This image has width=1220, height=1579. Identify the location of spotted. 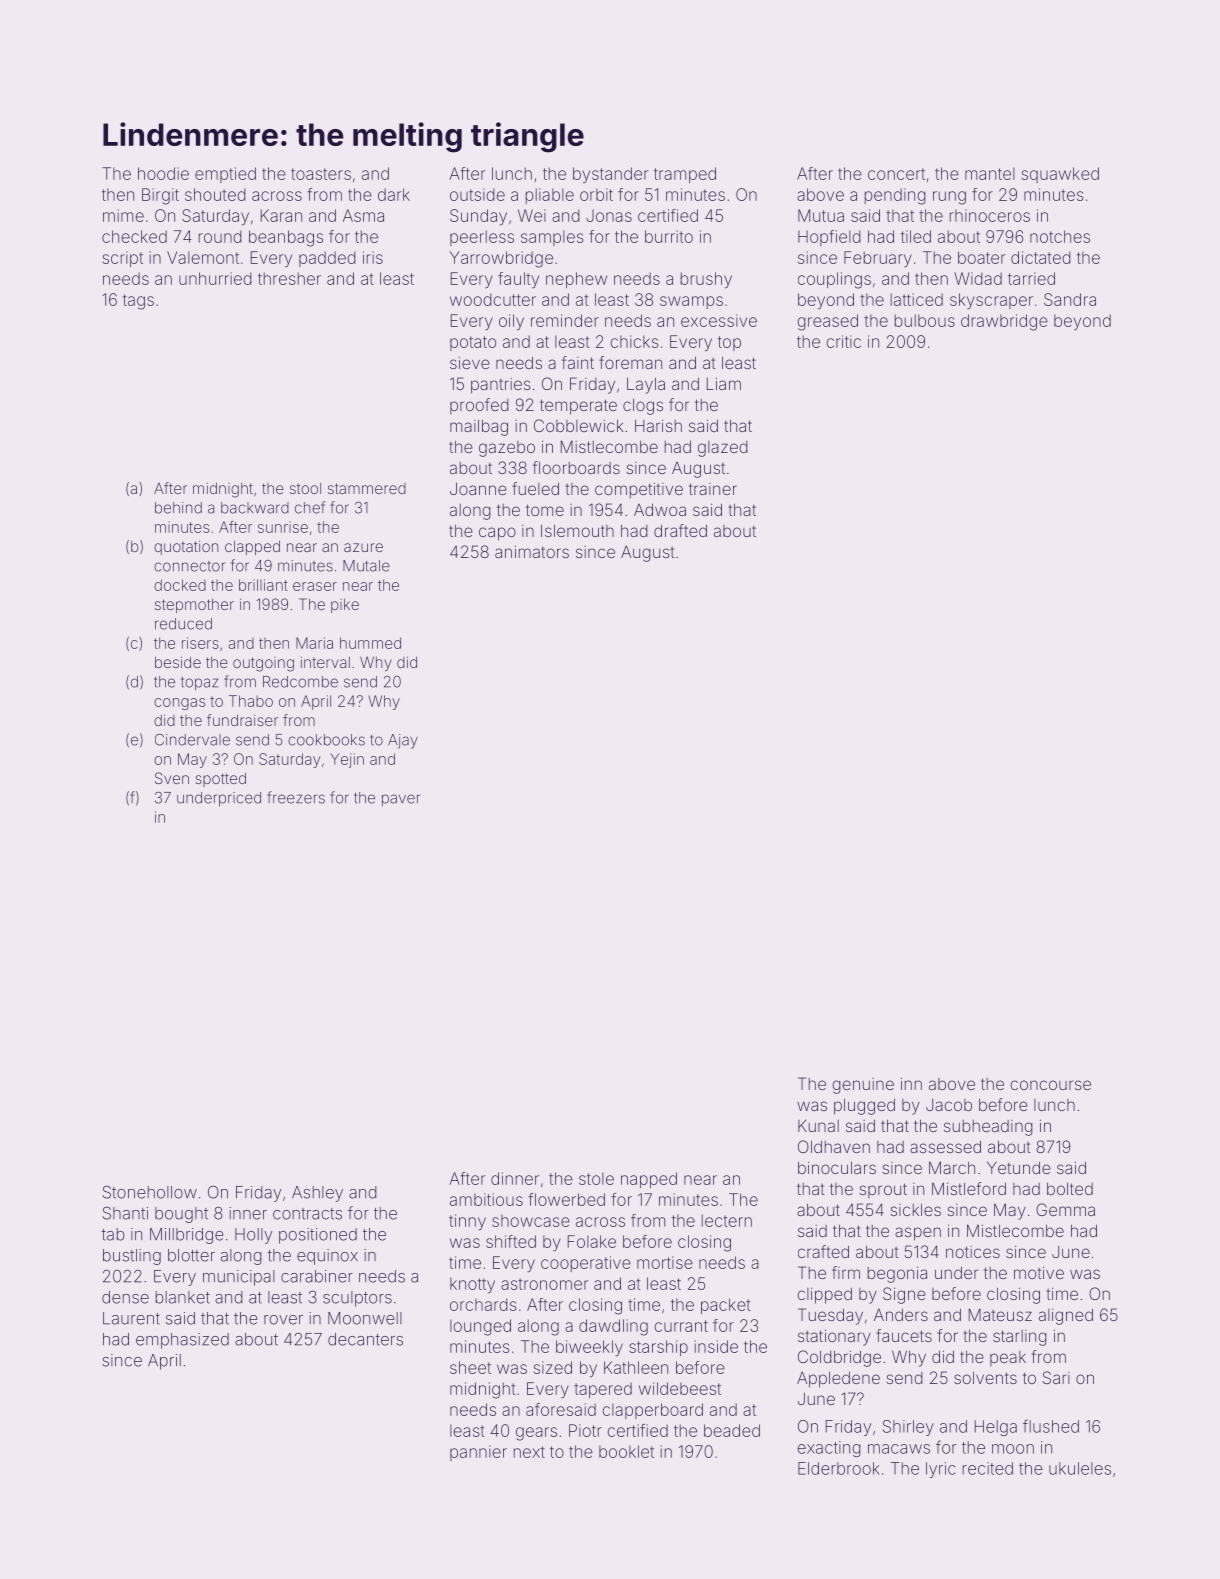
(220, 780).
